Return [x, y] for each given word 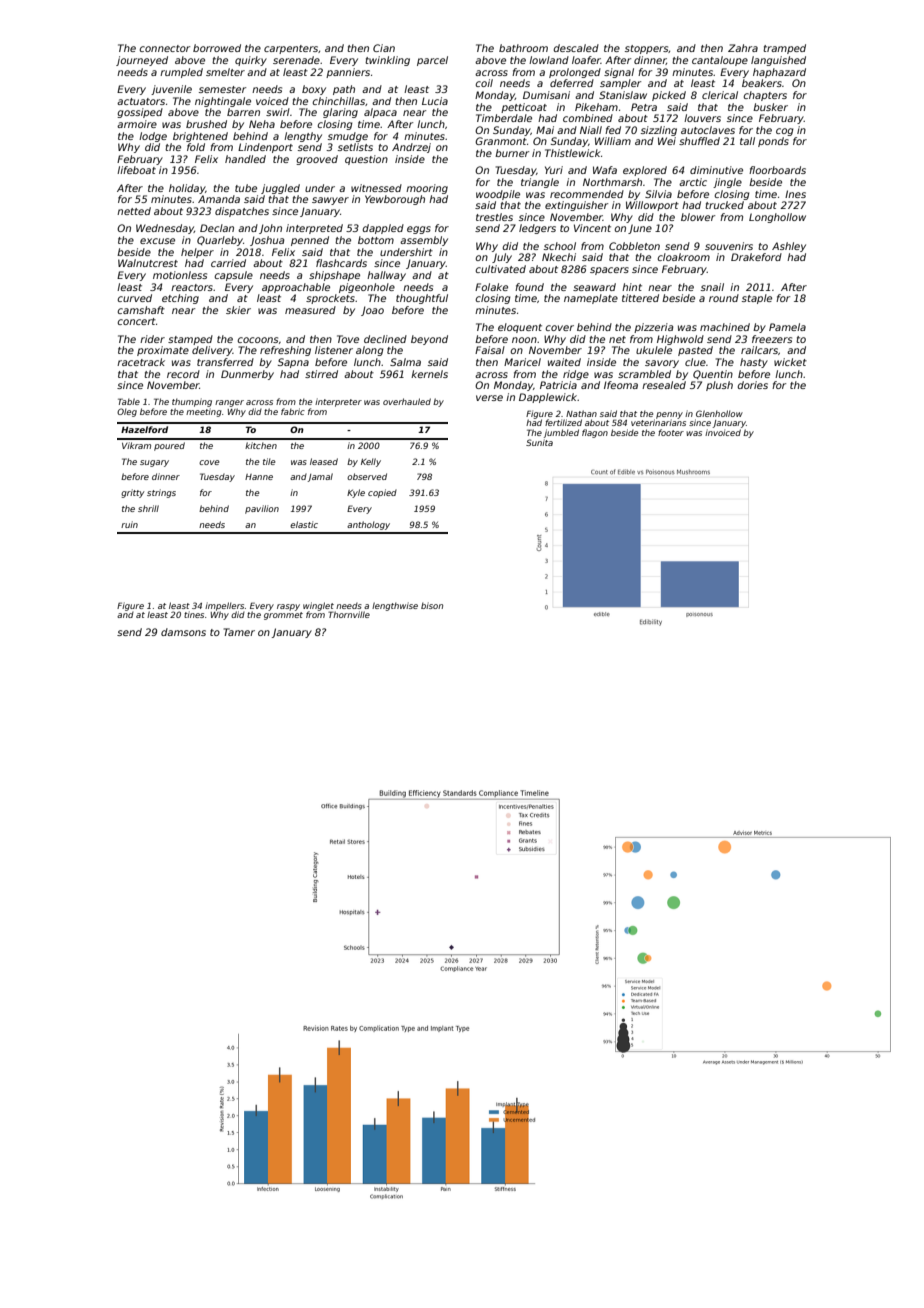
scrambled [644, 374]
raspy [288, 607]
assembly [424, 241]
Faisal [490, 350]
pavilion [262, 509]
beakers [762, 83]
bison [432, 605]
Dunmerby [247, 375]
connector [165, 48]
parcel [432, 61]
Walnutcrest [148, 263]
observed [367, 476]
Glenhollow [719, 413]
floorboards [777, 170]
